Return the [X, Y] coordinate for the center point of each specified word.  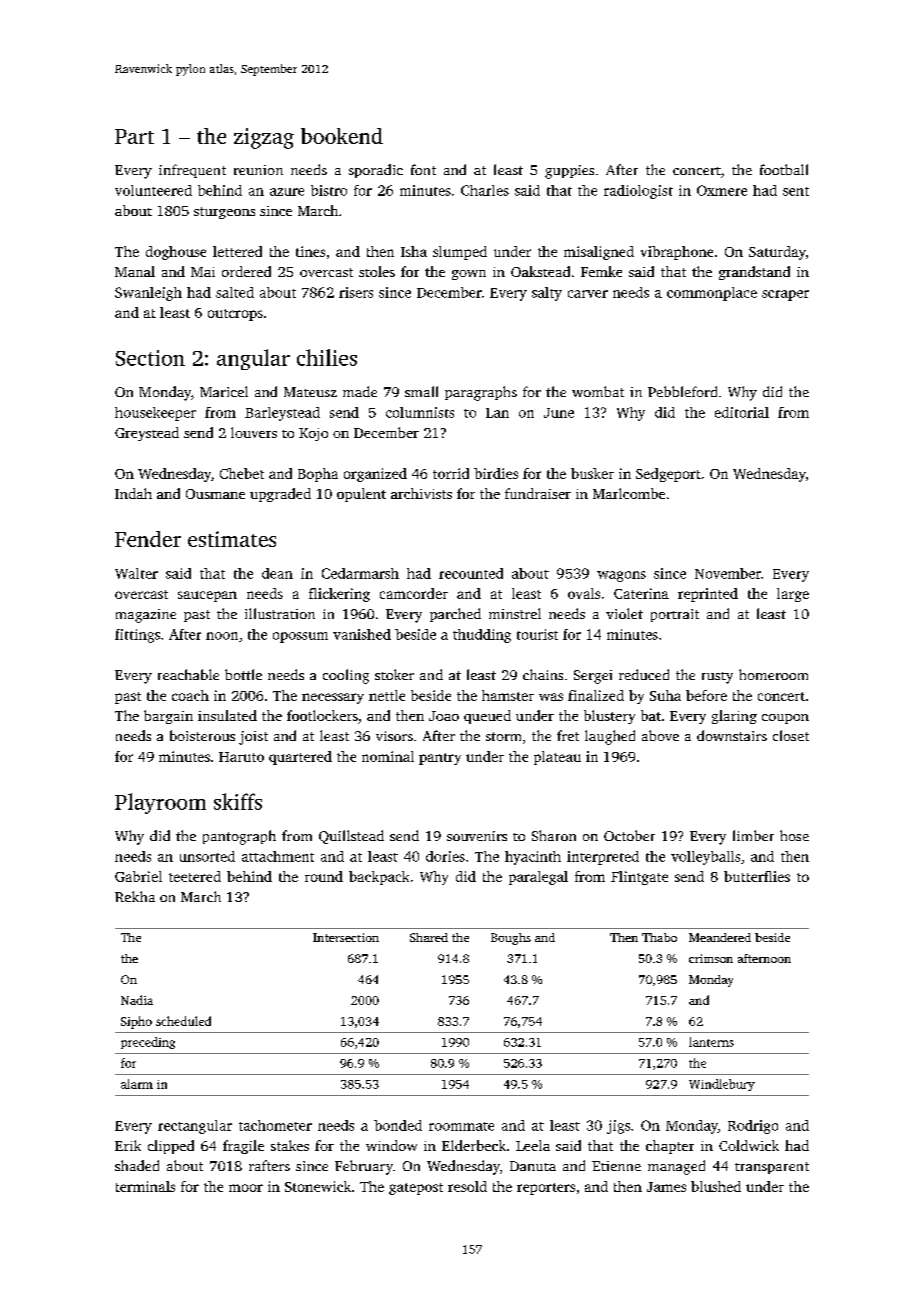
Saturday [777, 253]
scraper [785, 295]
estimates [232, 539]
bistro [329, 190]
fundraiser [538, 493]
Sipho [136, 1022]
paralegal [538, 878]
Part [134, 136]
